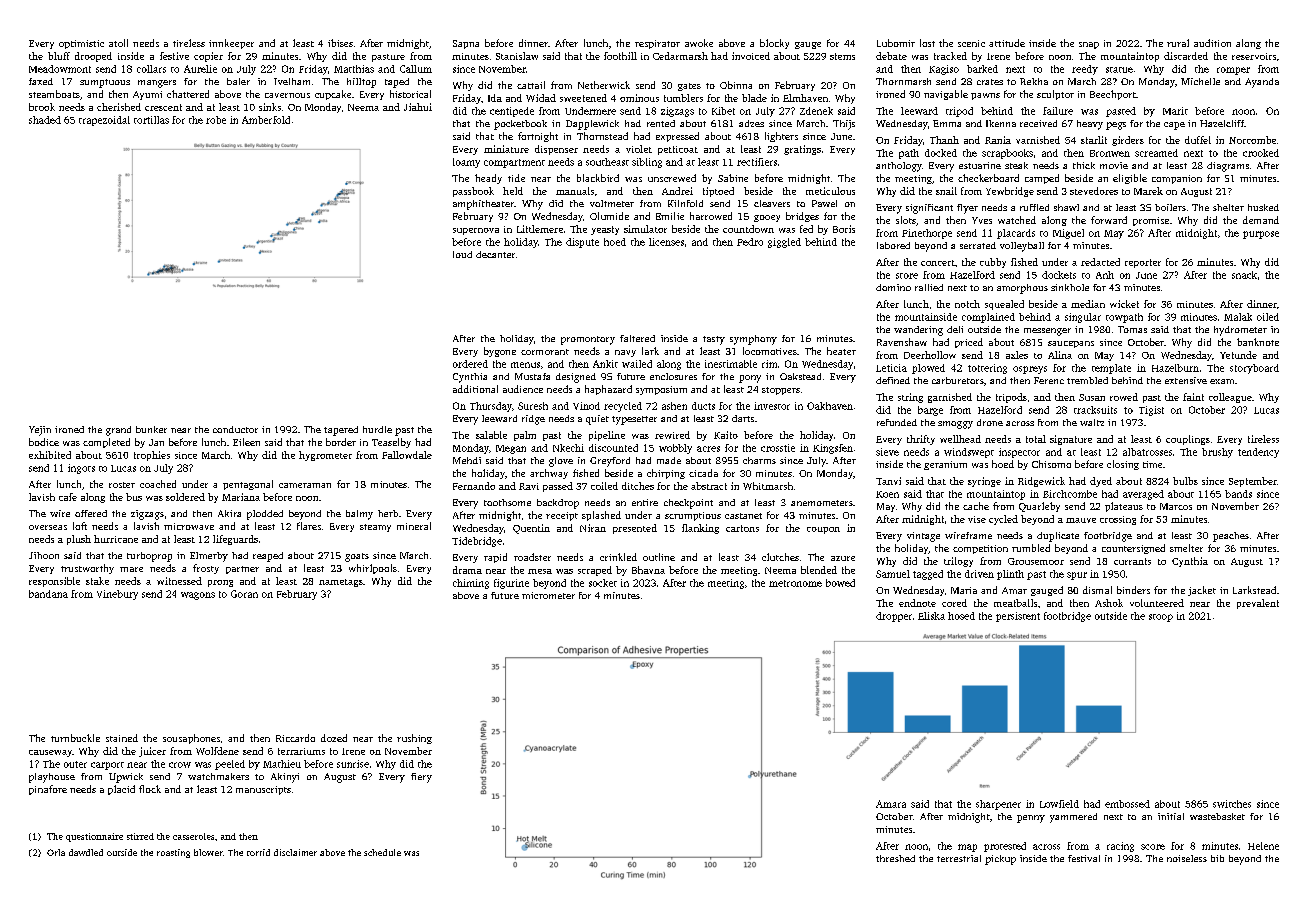 Image resolution: width=1308 pixels, height=924 pixels. I want to click on promise, so click(1151, 221).
